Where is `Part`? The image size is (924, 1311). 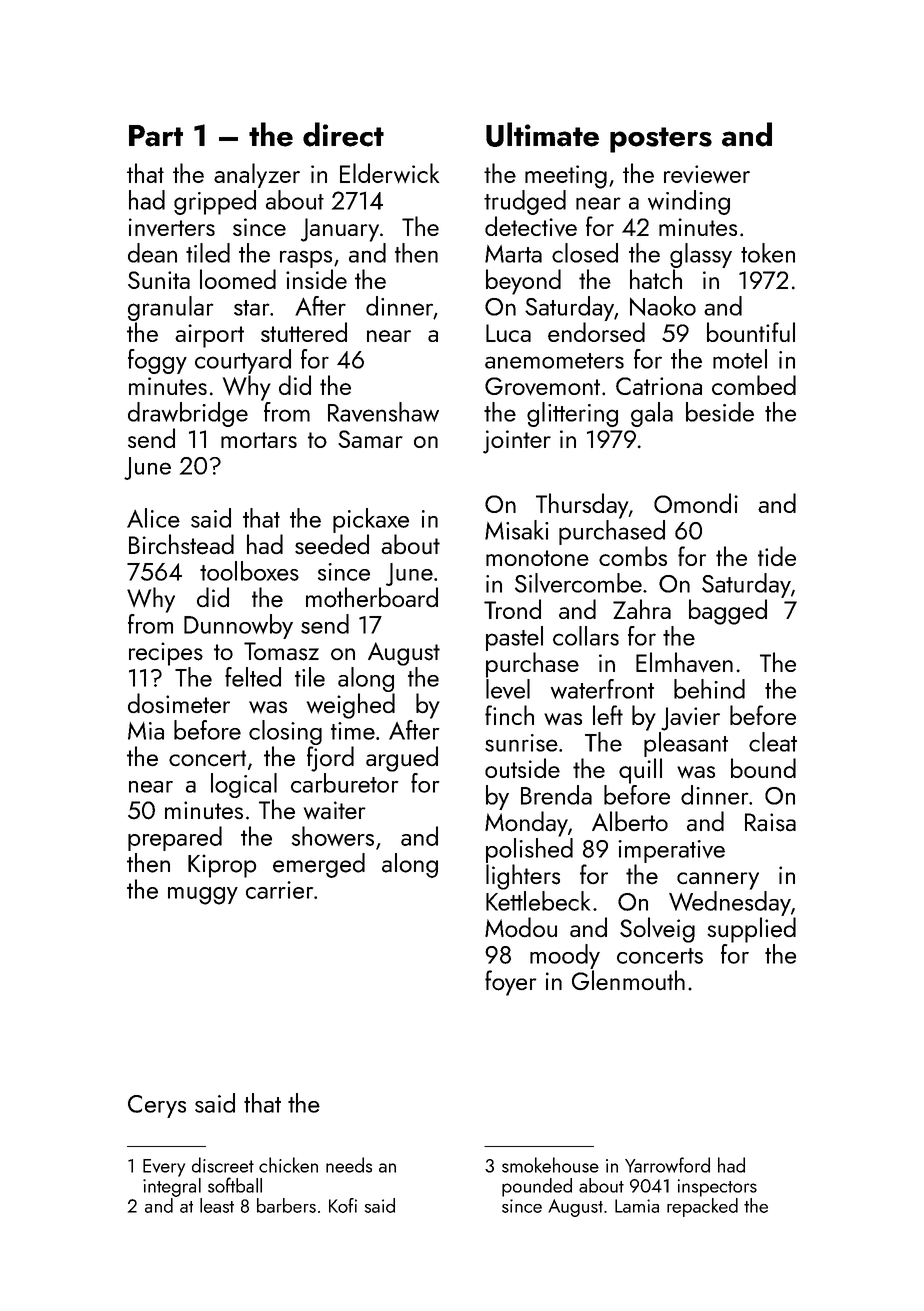
Part is located at coordinates (156, 136).
